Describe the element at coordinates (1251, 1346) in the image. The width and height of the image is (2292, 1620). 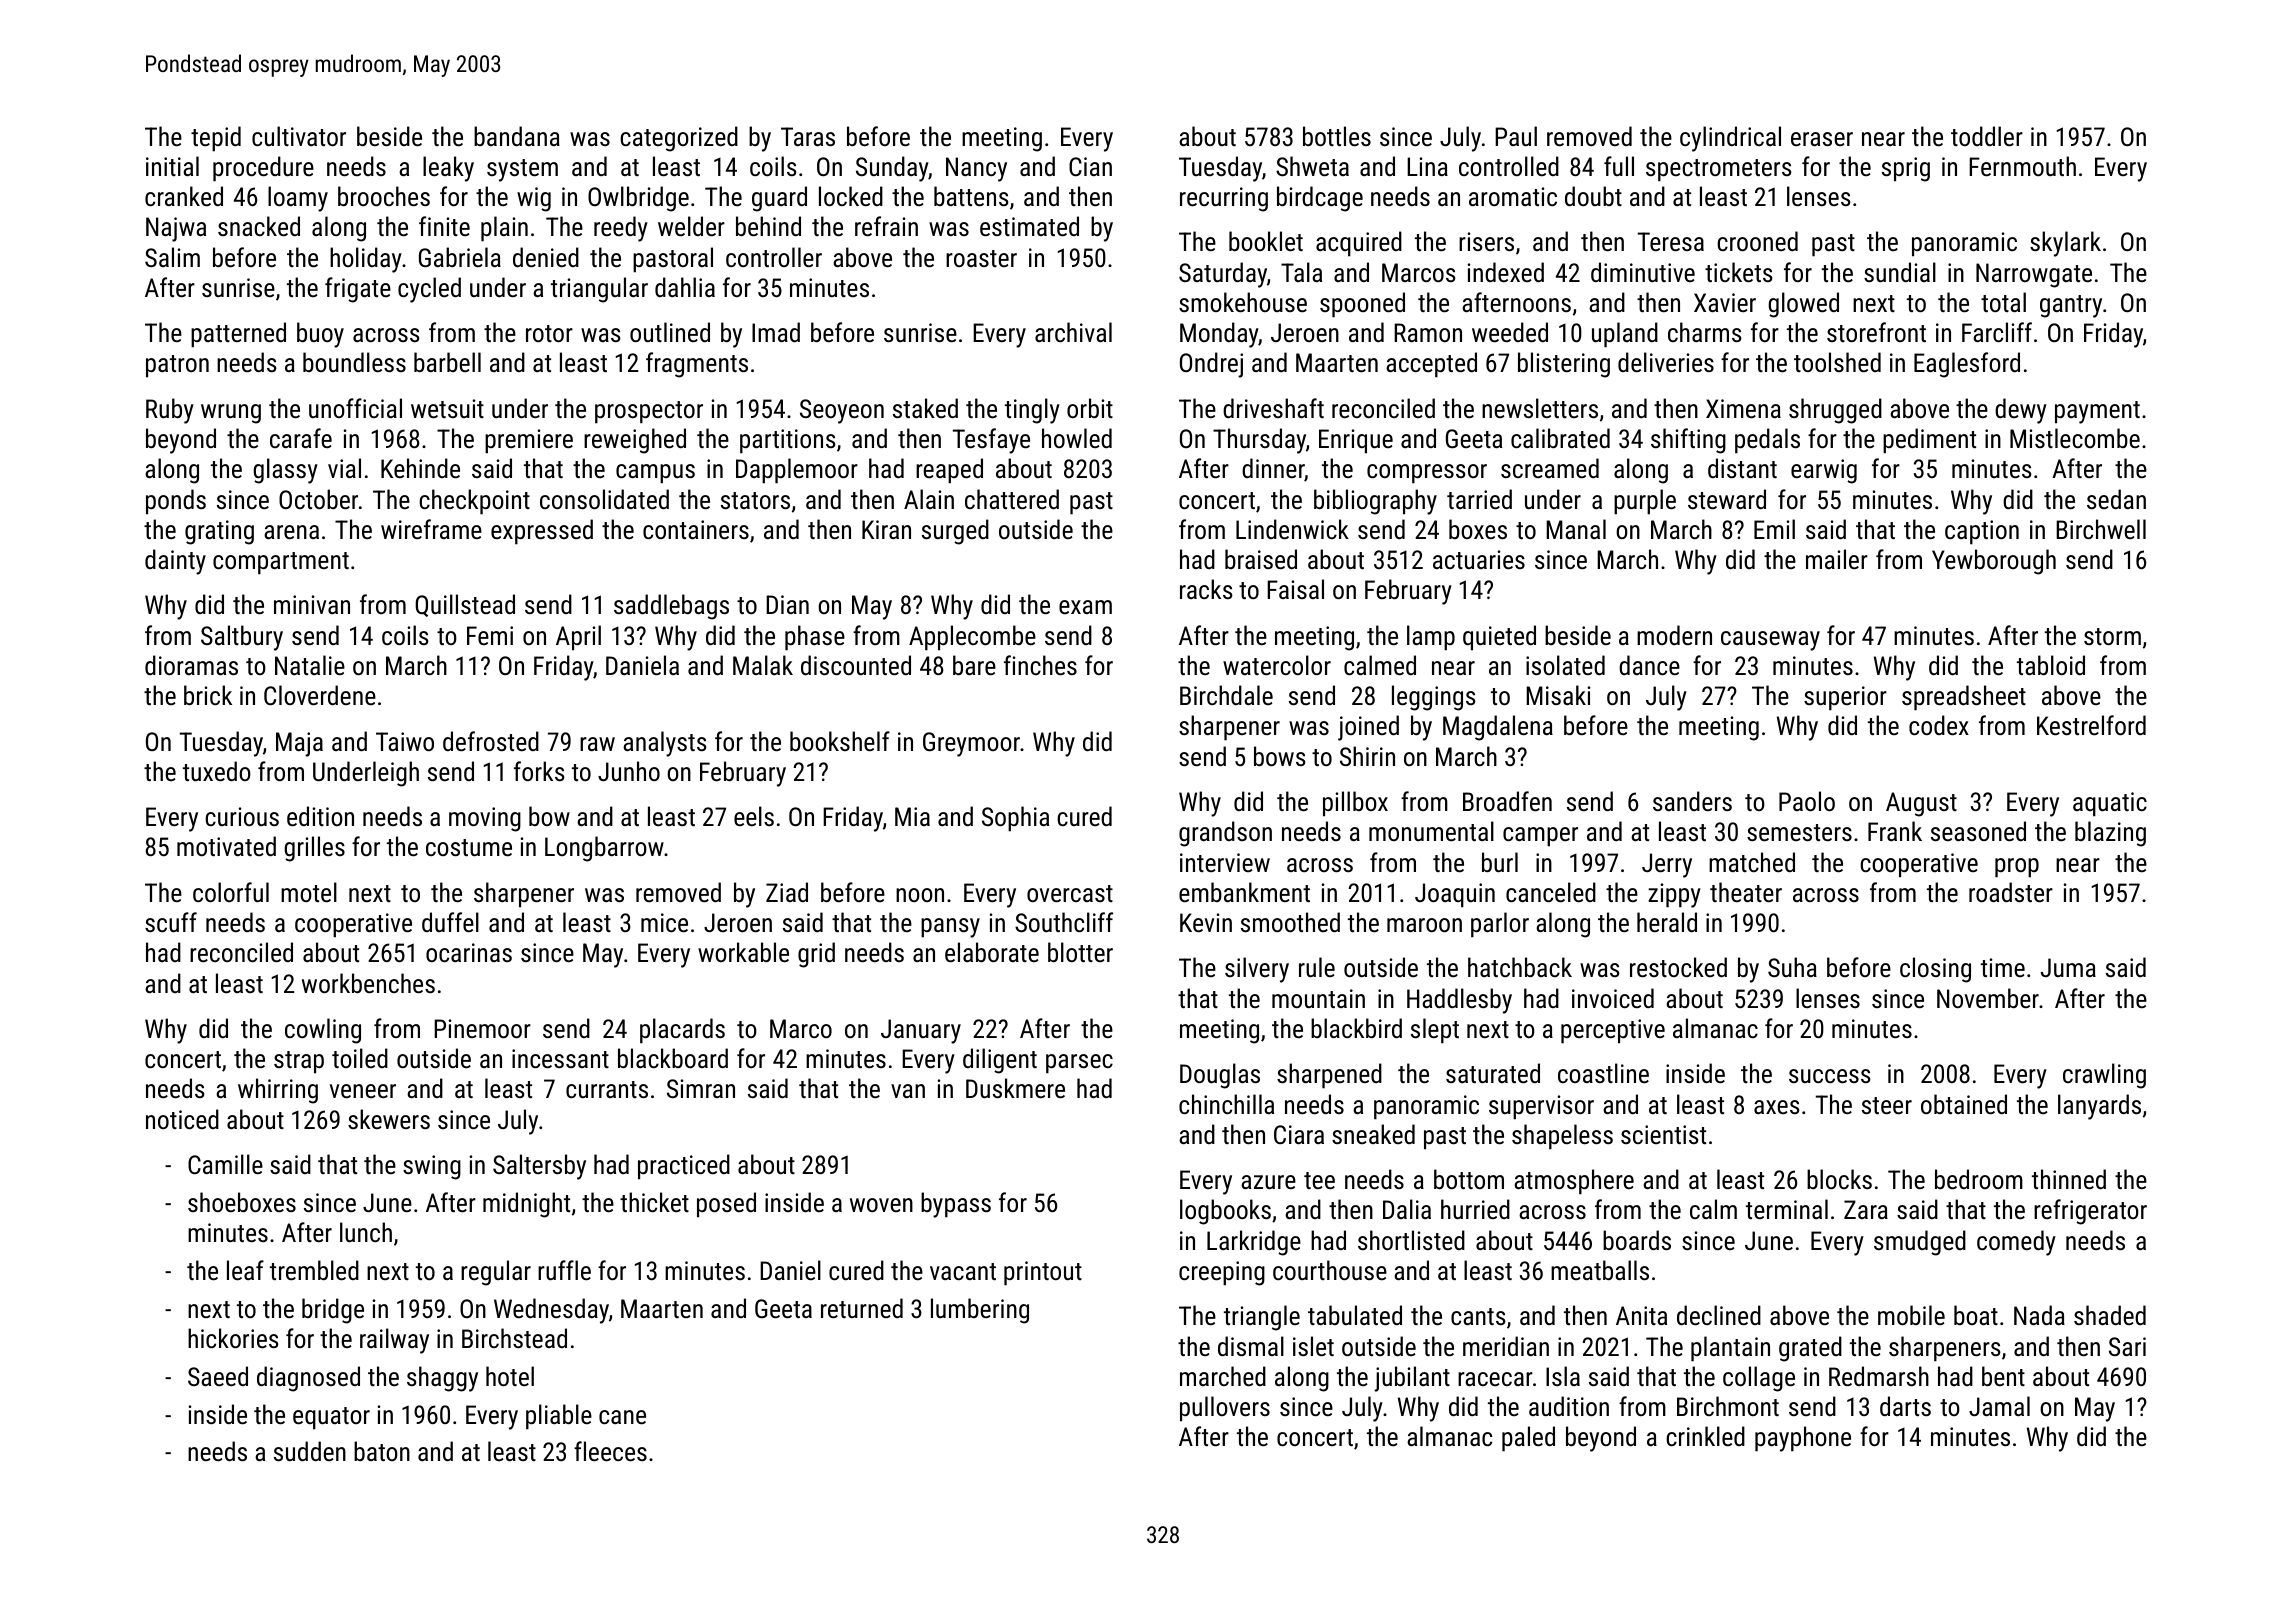
I see `dismal` at that location.
